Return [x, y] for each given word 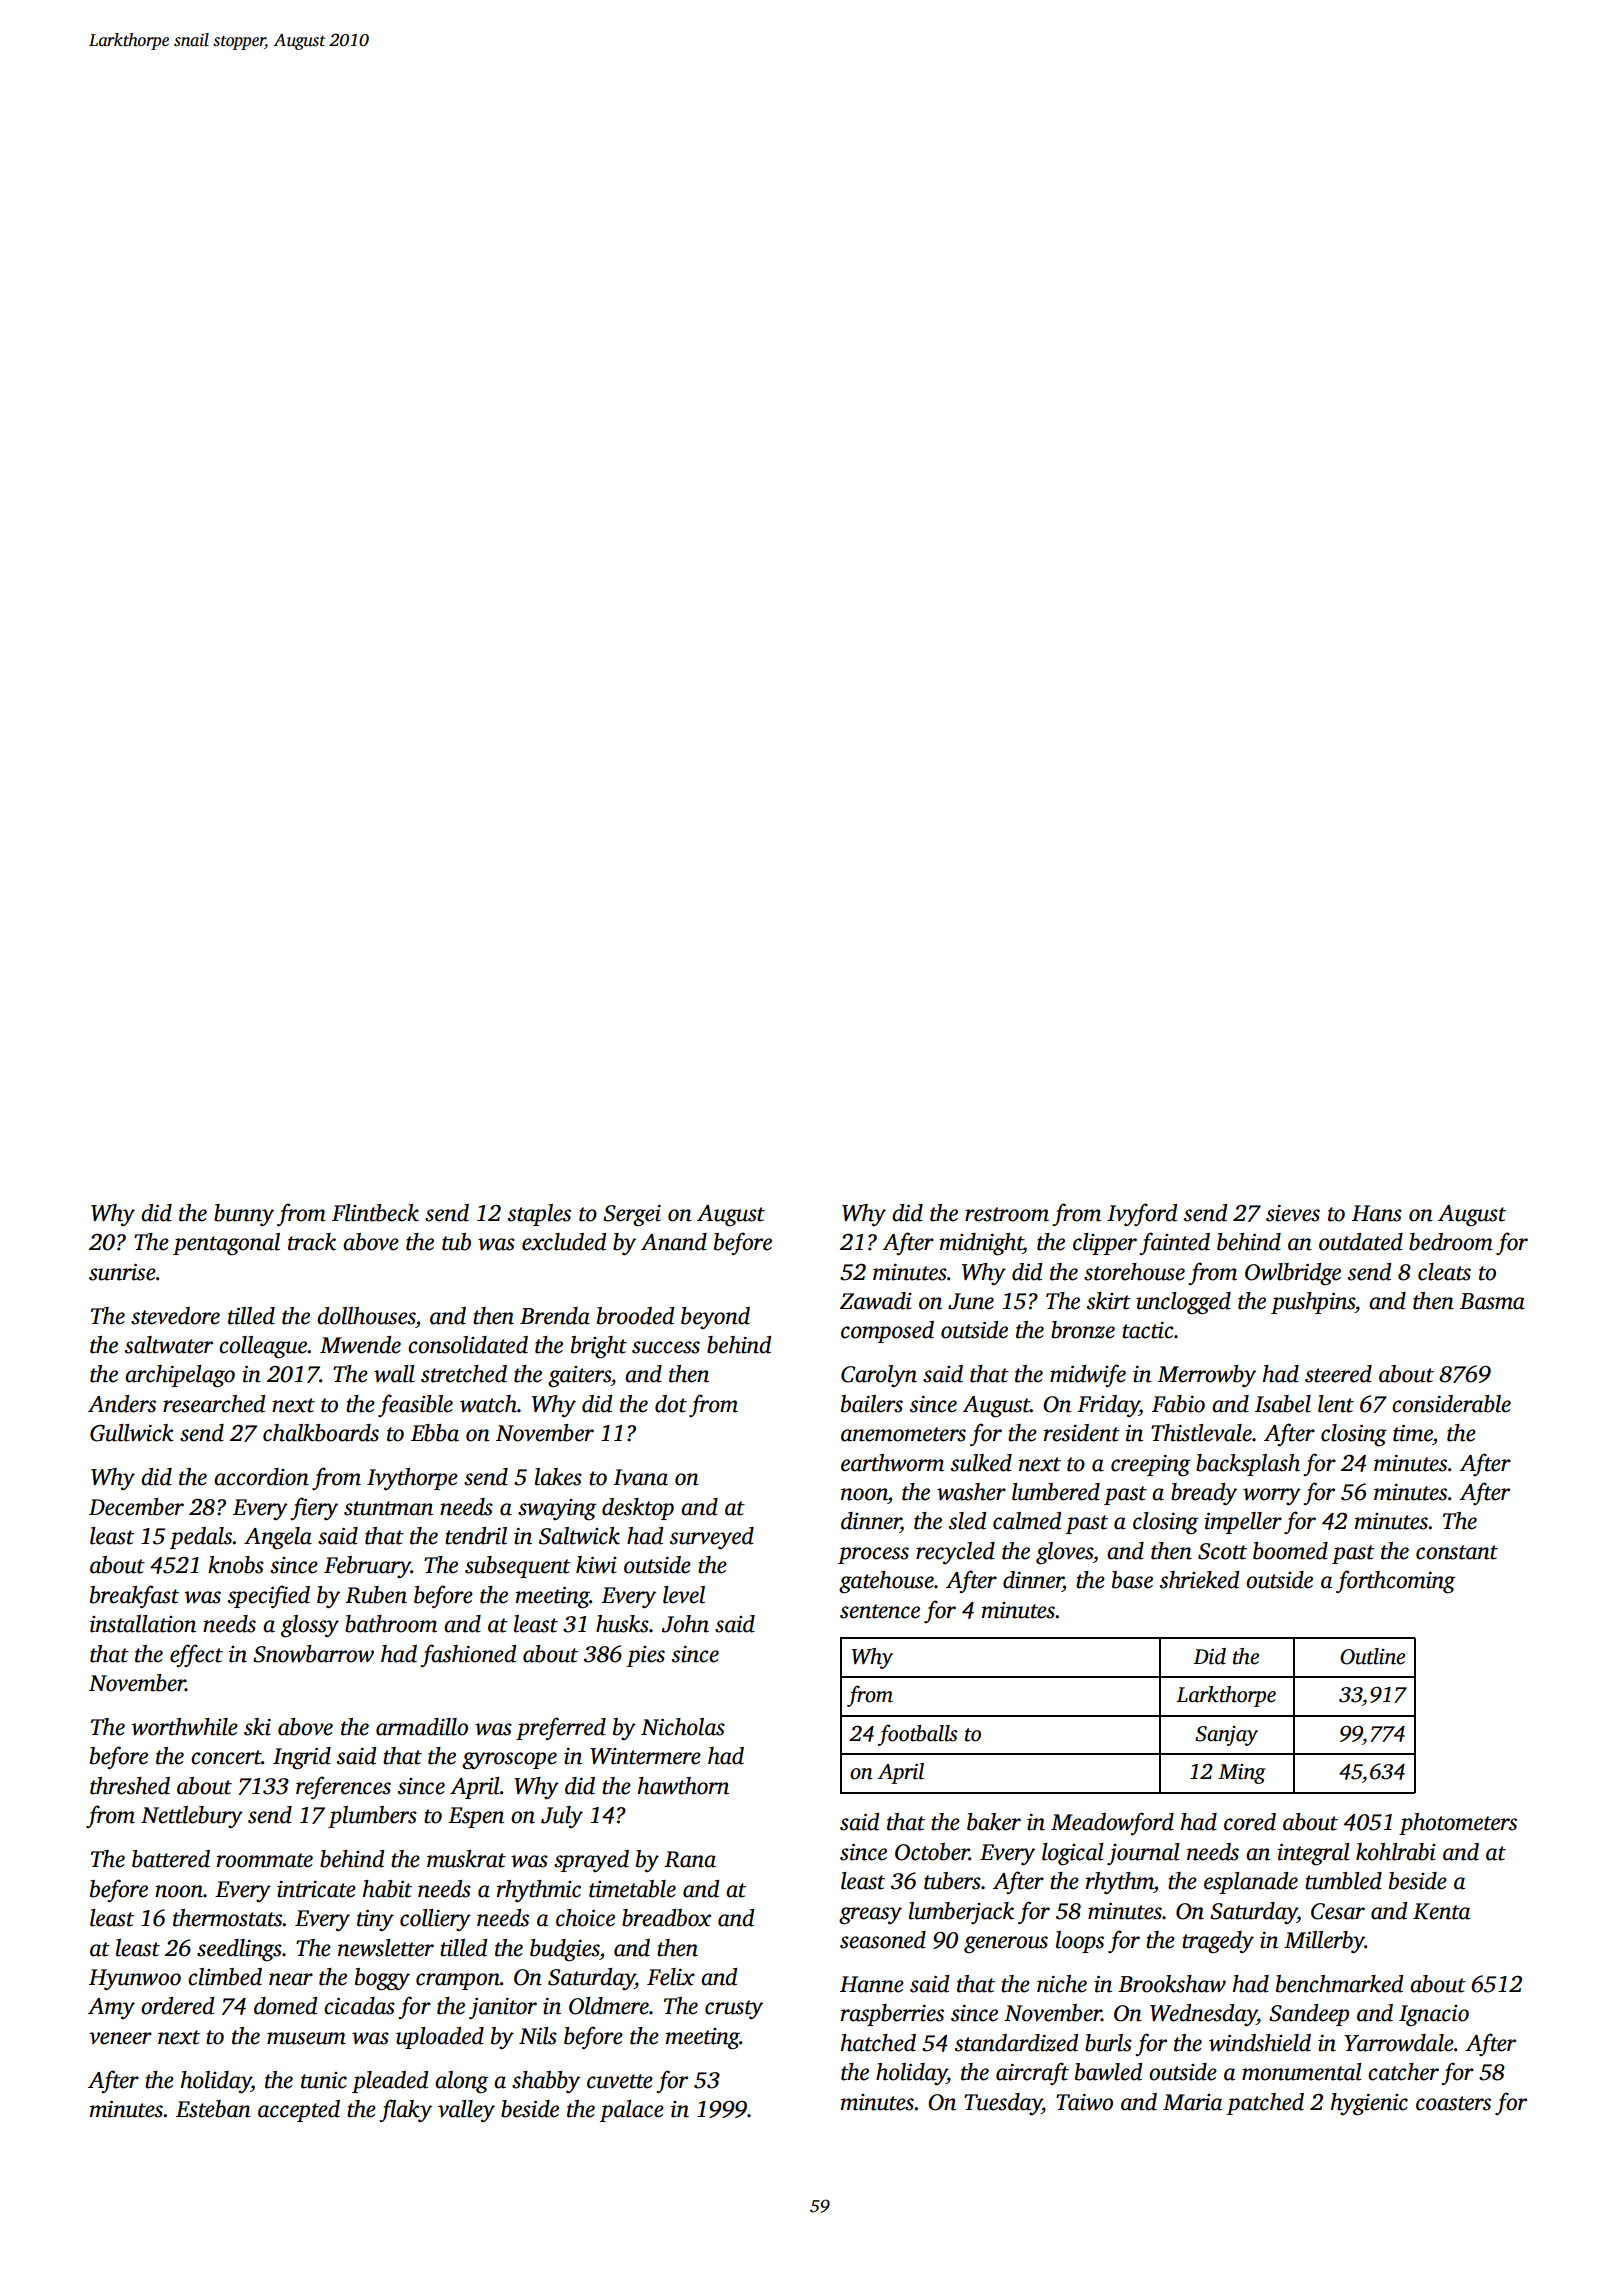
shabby [546, 2082]
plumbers [372, 1817]
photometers [1458, 1824]
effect [196, 1655]
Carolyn [879, 1376]
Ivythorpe [412, 1479]
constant [1457, 1552]
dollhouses [366, 1316]
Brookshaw [1172, 1984]
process [873, 1555]
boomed [1290, 1551]
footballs [918, 1735]
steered [1338, 1374]
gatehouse [886, 1582]
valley [466, 2111]
